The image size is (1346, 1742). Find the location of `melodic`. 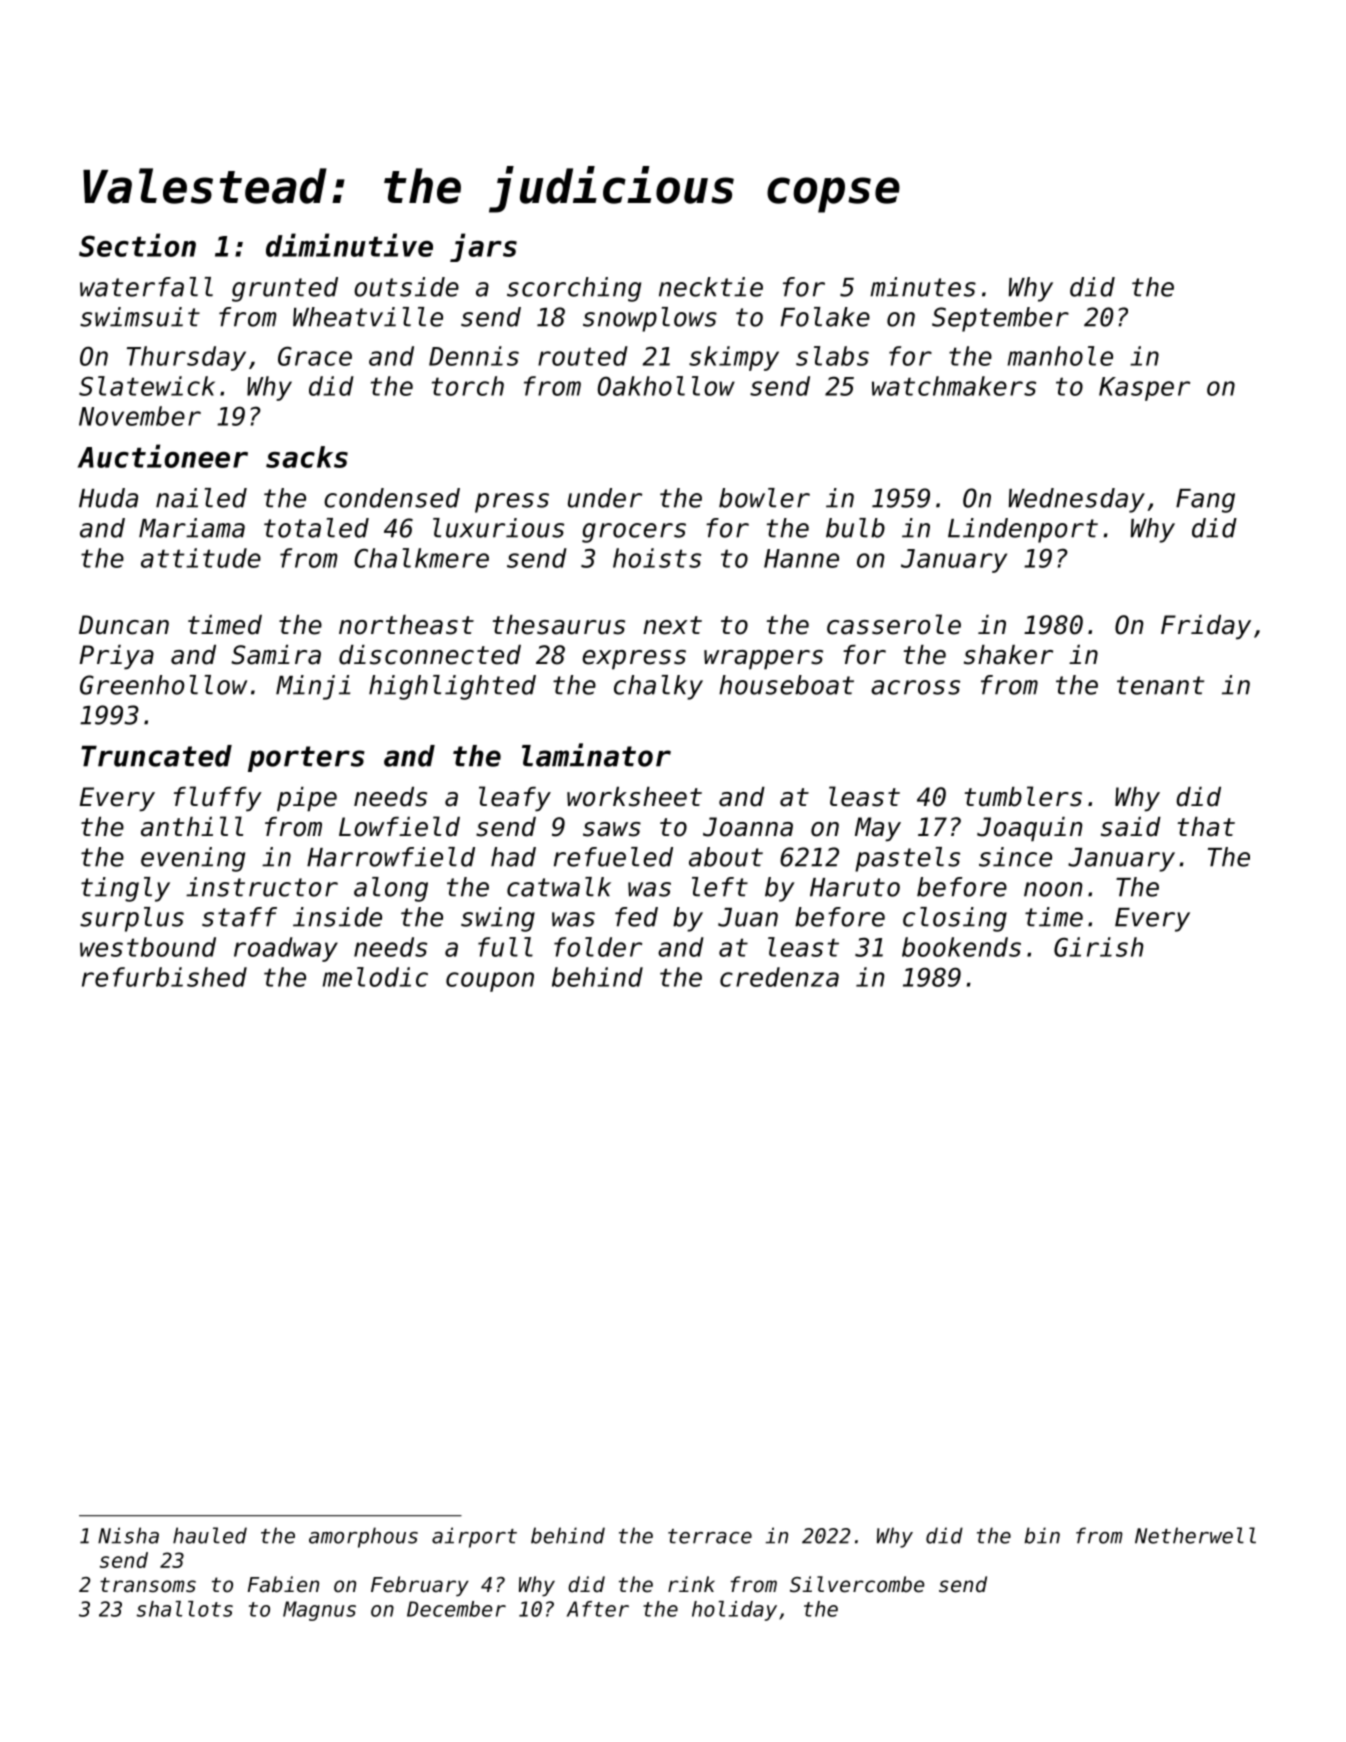

melodic is located at coordinates (375, 977).
